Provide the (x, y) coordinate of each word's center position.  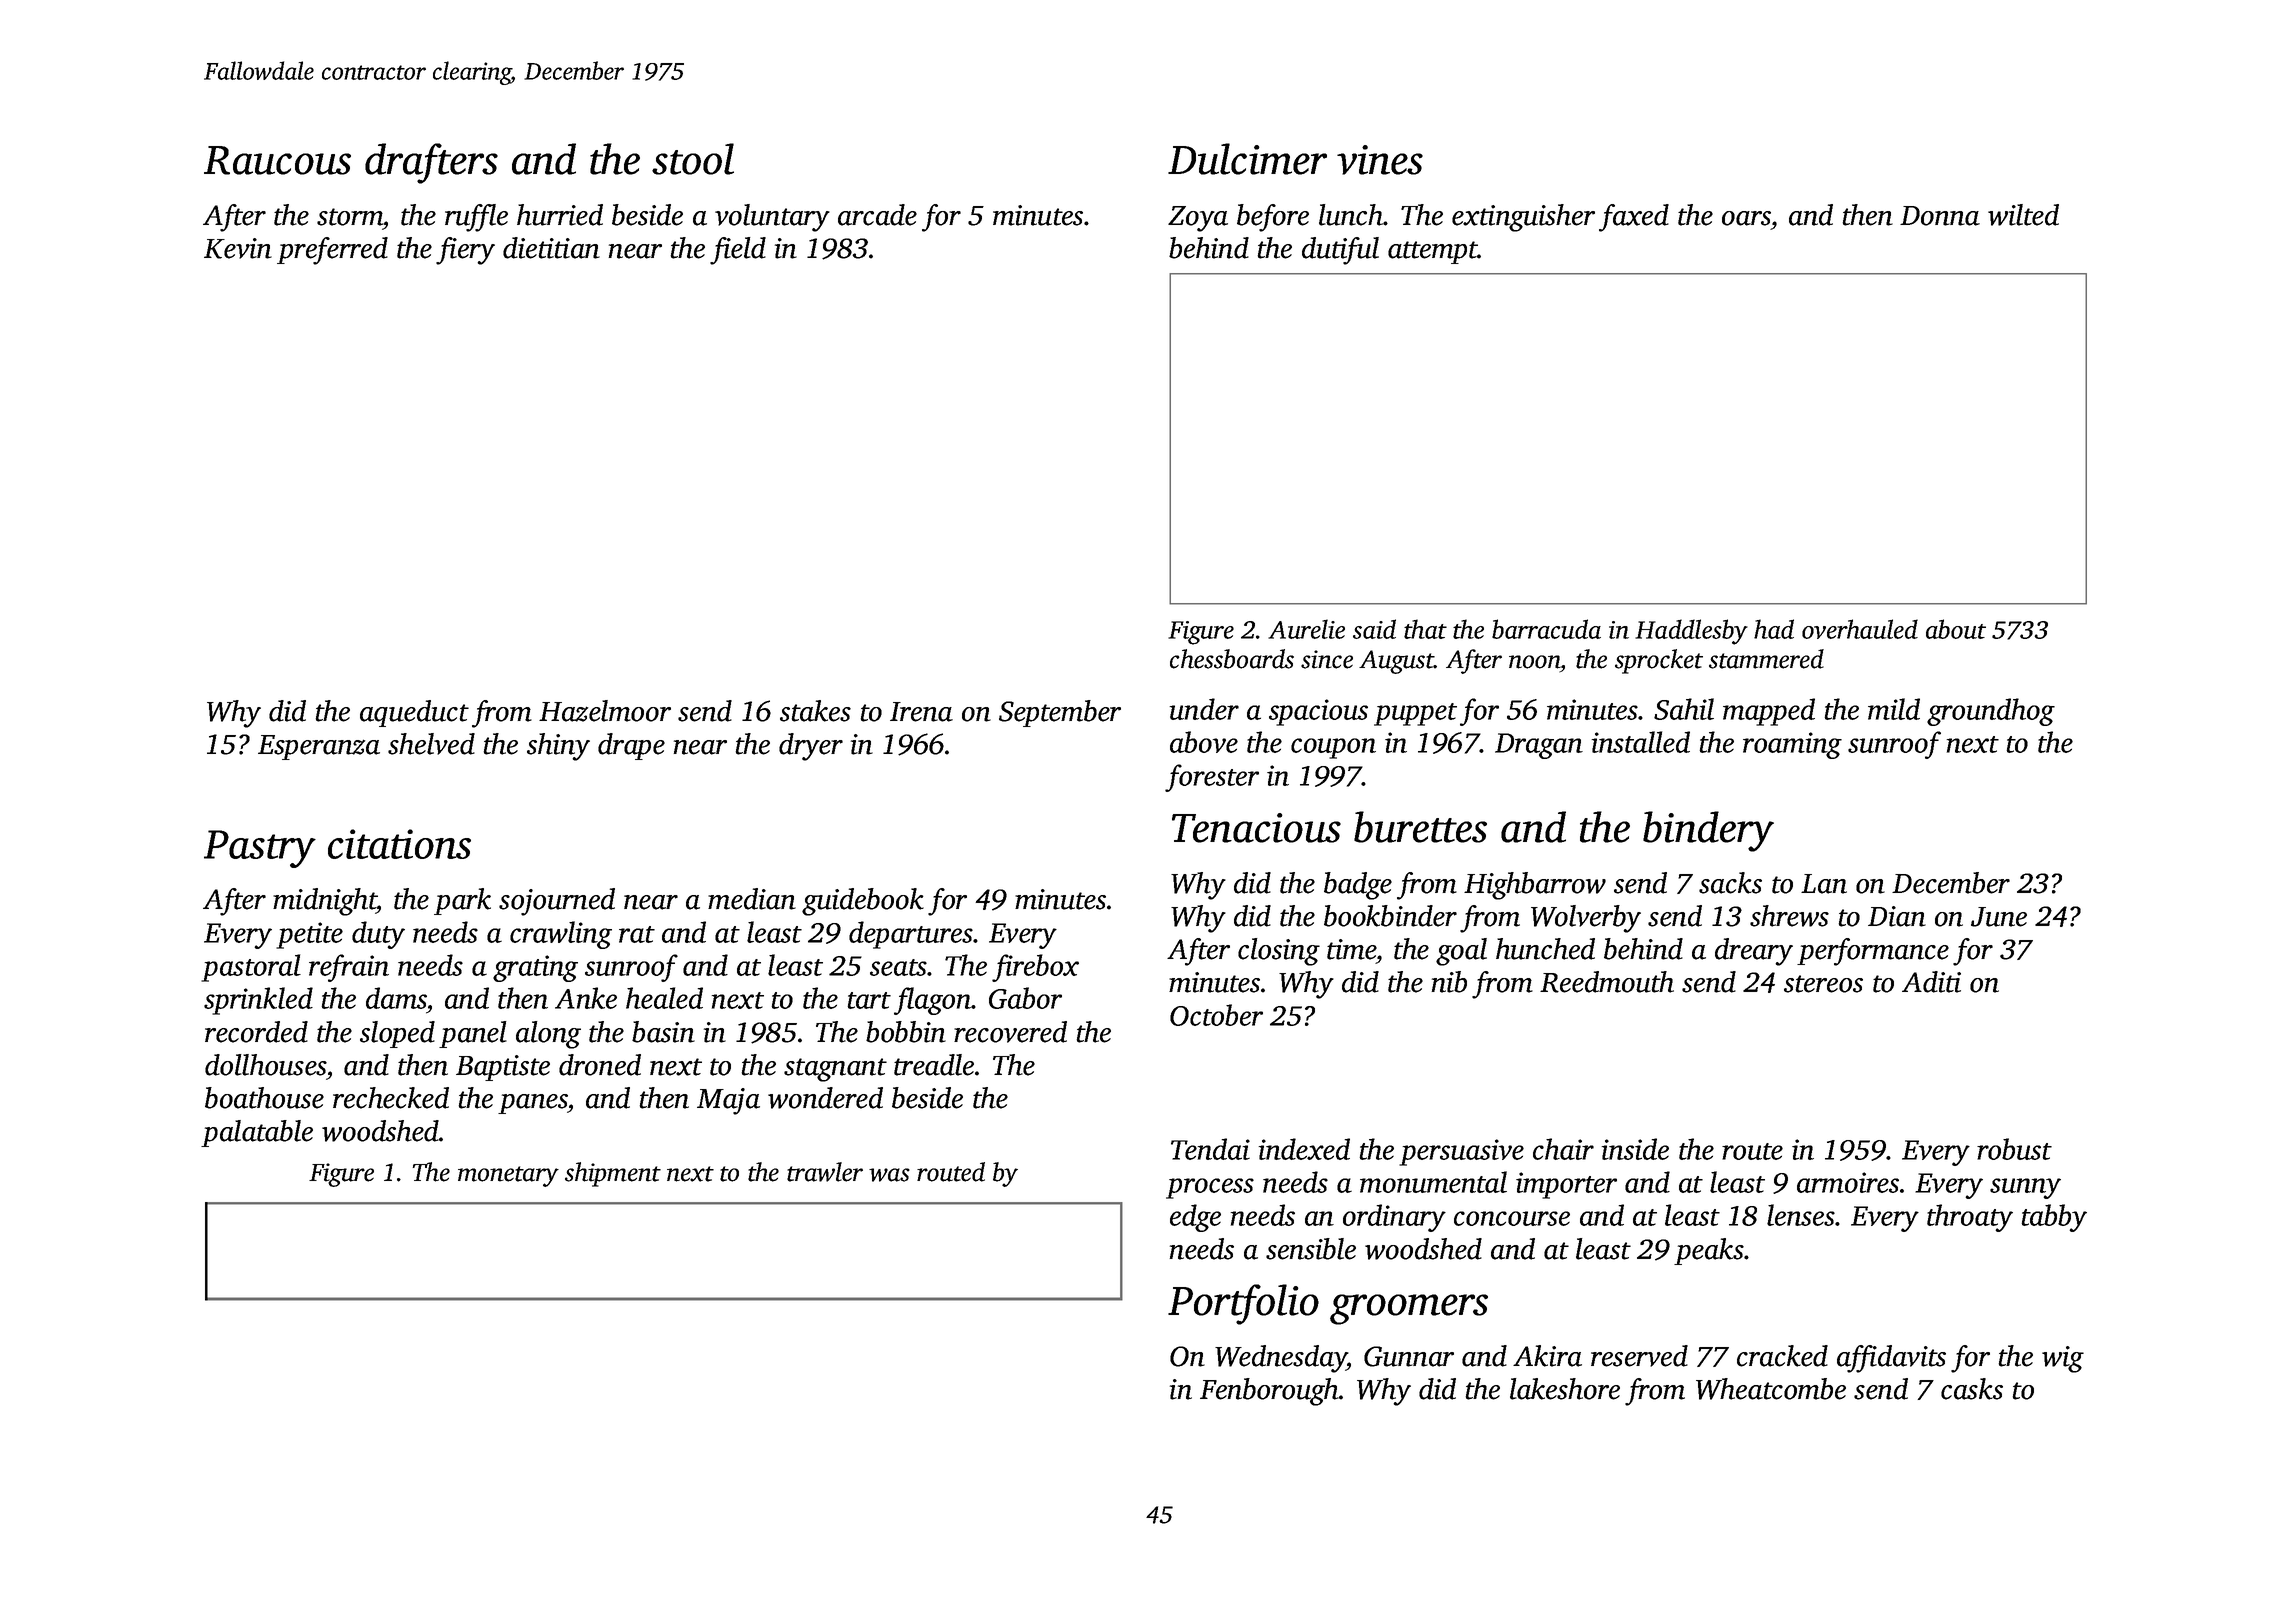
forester (1212, 778)
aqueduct (414, 713)
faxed (1634, 218)
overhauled (1860, 629)
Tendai (1210, 1149)
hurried (560, 215)
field (738, 251)
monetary (508, 1176)
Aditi (1931, 982)
